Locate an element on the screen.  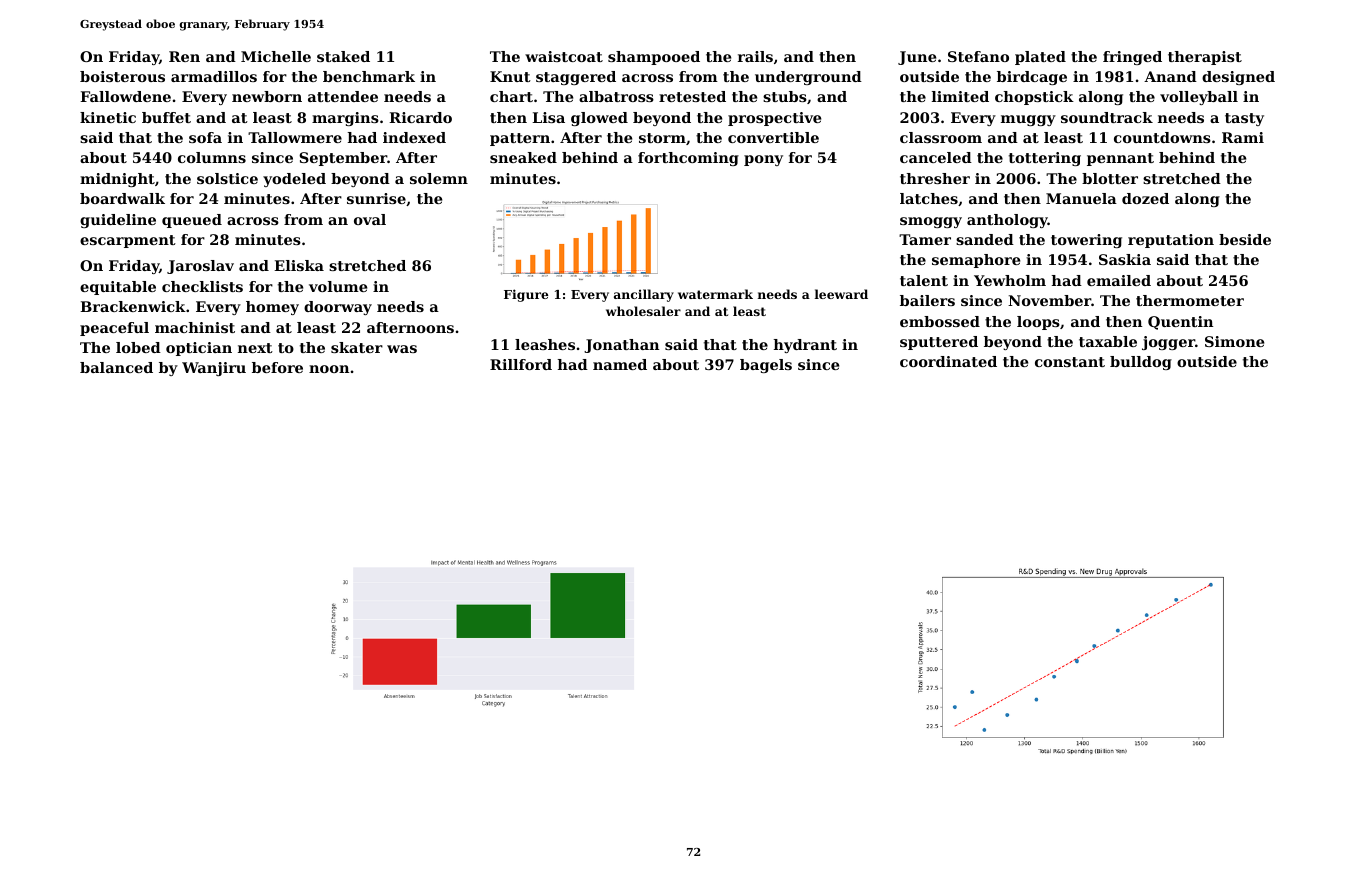
Eliska is located at coordinates (299, 265).
